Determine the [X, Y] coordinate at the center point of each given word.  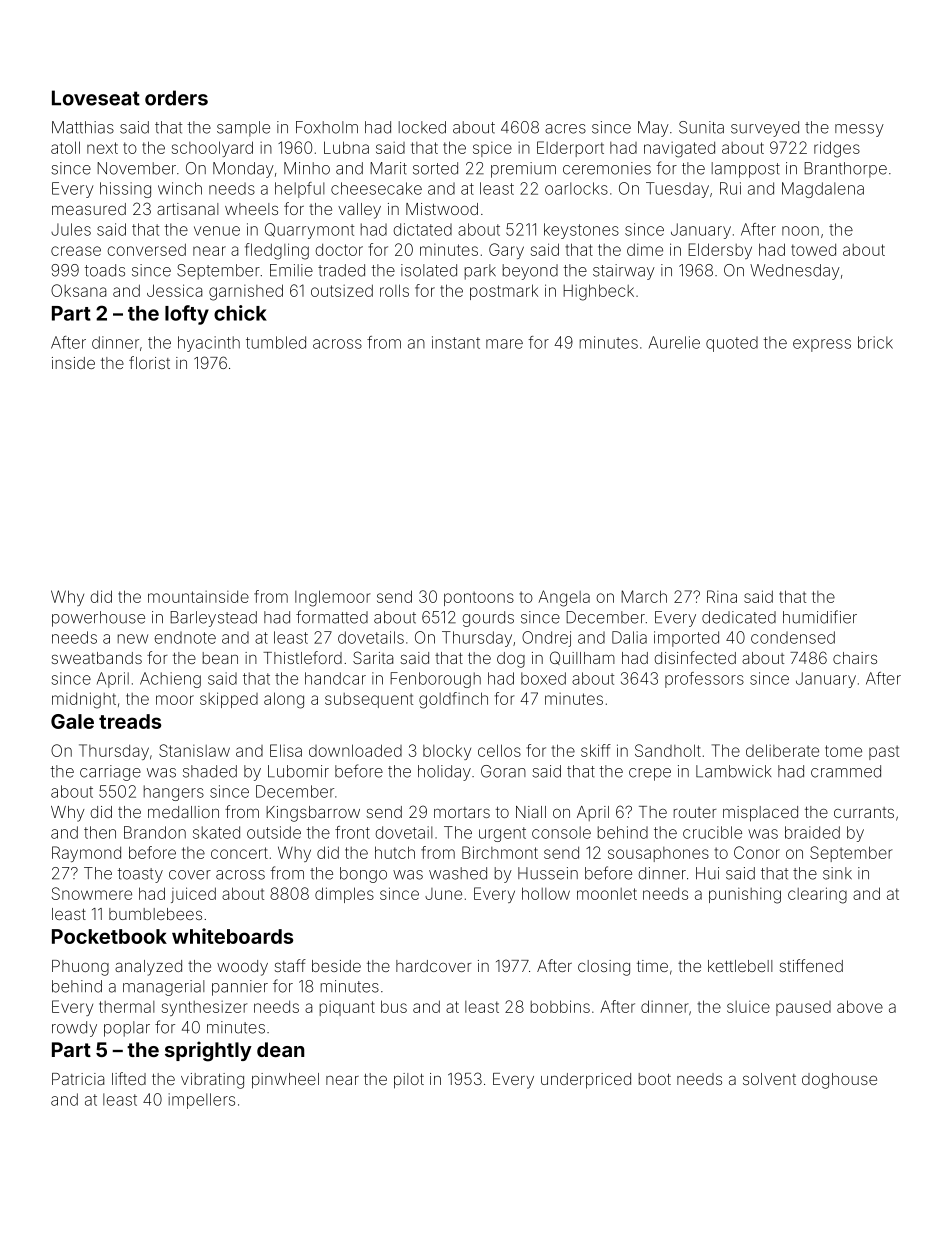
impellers [201, 1101]
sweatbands [97, 658]
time [652, 966]
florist [149, 362]
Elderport [570, 149]
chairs [855, 658]
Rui [730, 188]
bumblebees [155, 914]
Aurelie [674, 342]
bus [394, 1006]
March [644, 596]
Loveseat [96, 98]
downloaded [355, 750]
